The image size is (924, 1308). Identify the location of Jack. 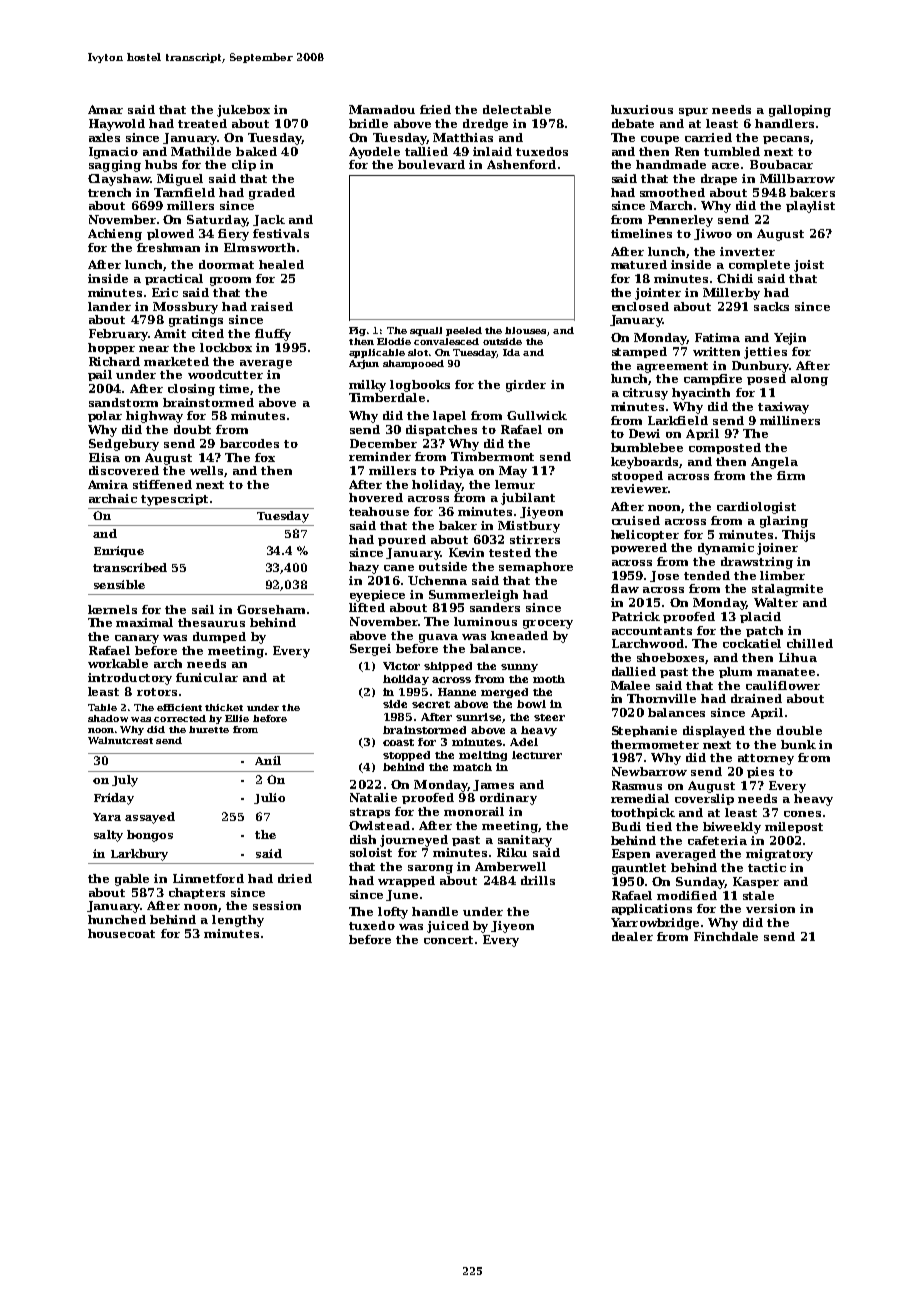
(269, 220).
